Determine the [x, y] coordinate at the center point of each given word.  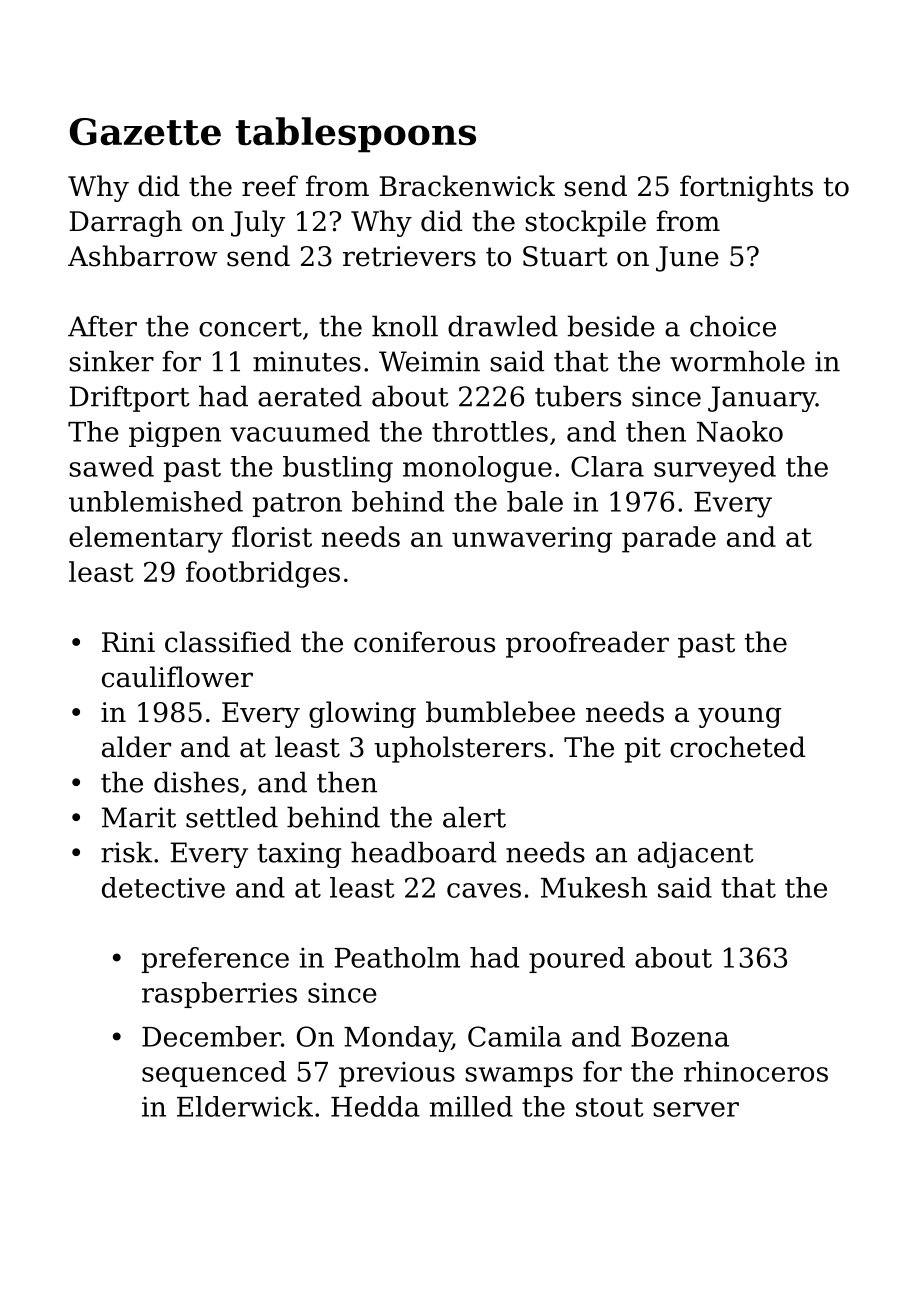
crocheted [737, 747]
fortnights [746, 188]
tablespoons [356, 135]
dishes [196, 782]
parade [669, 539]
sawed [112, 466]
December [211, 1036]
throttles [490, 431]
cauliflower [177, 677]
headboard [423, 852]
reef [270, 186]
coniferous [424, 642]
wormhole [737, 361]
